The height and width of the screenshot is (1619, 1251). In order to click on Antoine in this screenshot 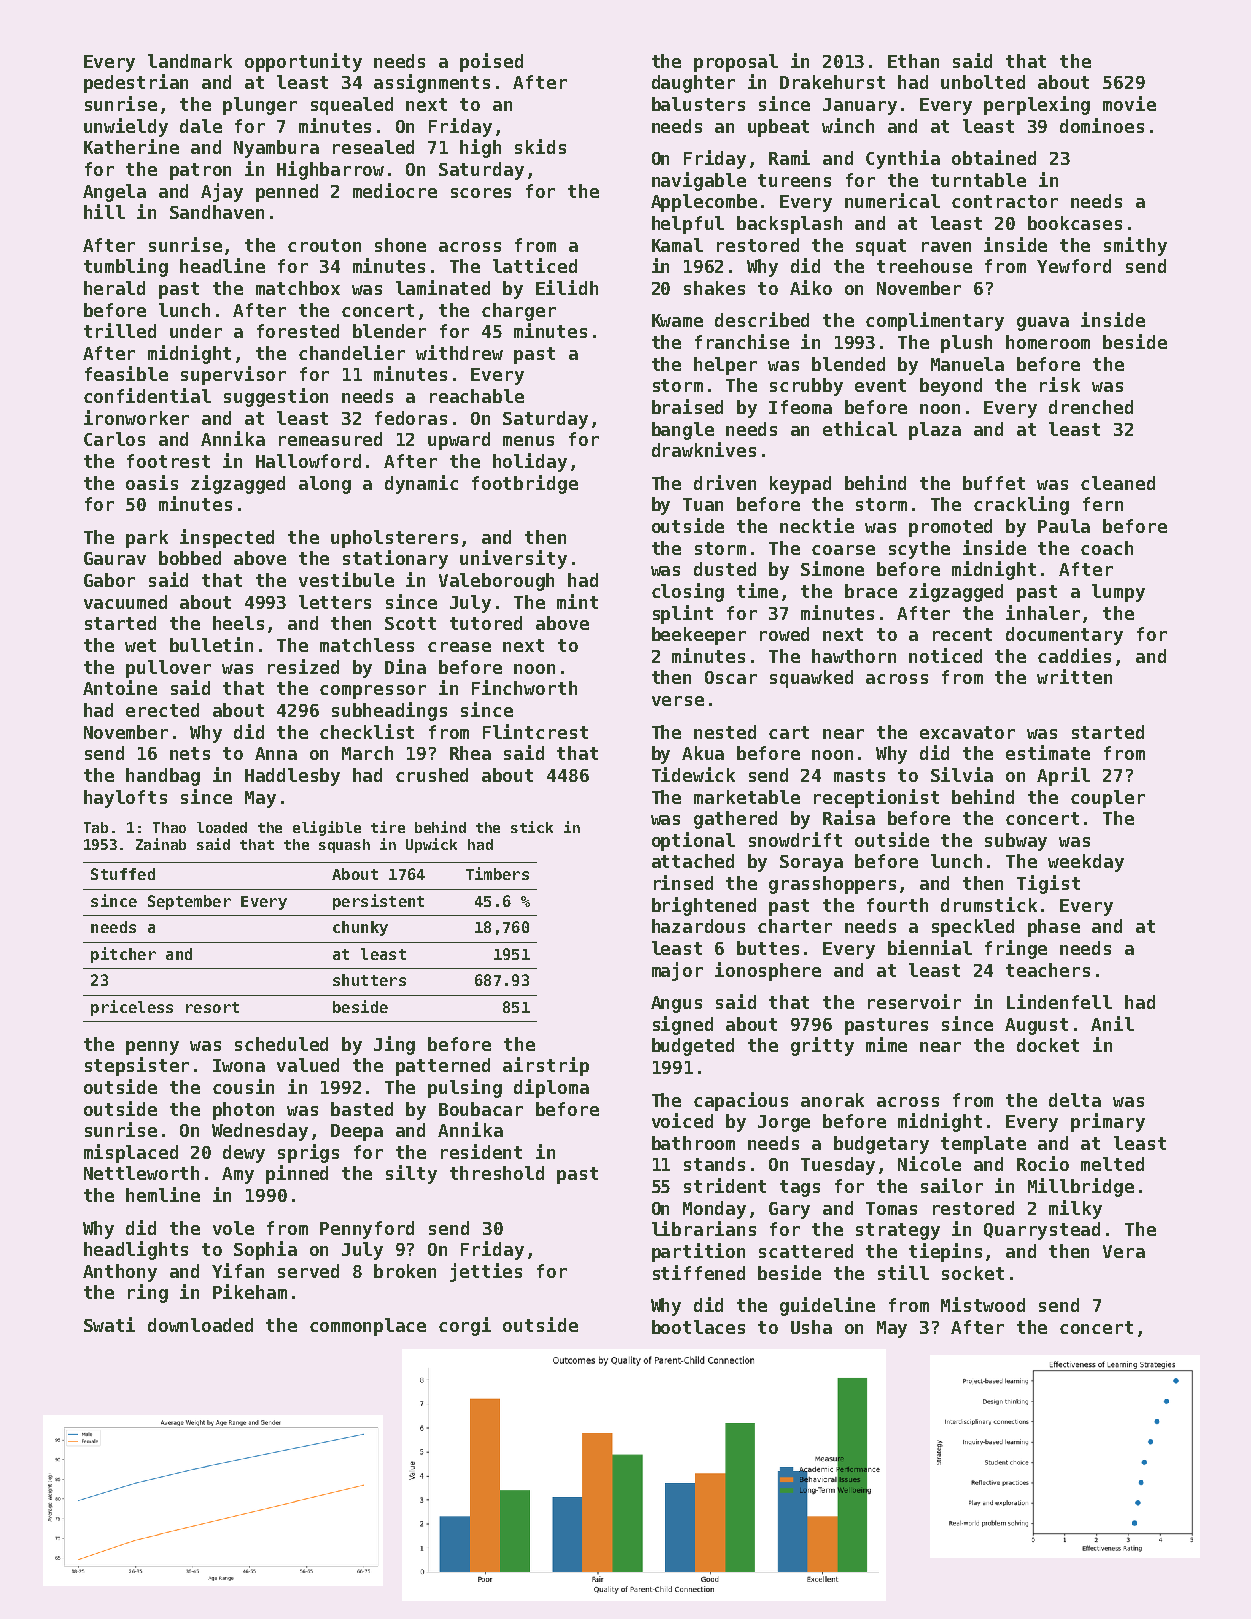, I will do `click(120, 687)`.
